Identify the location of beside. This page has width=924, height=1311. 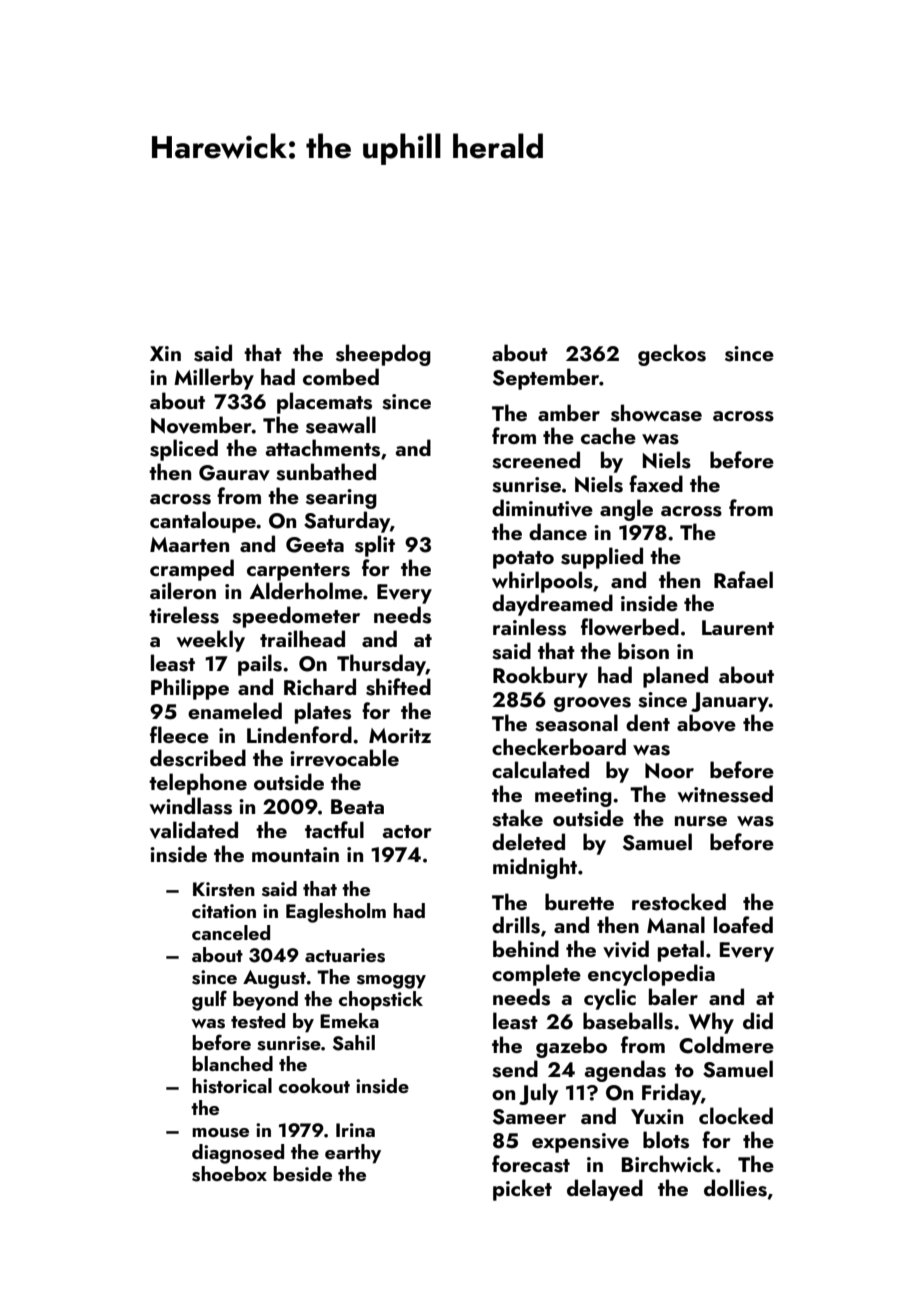
(302, 1174).
